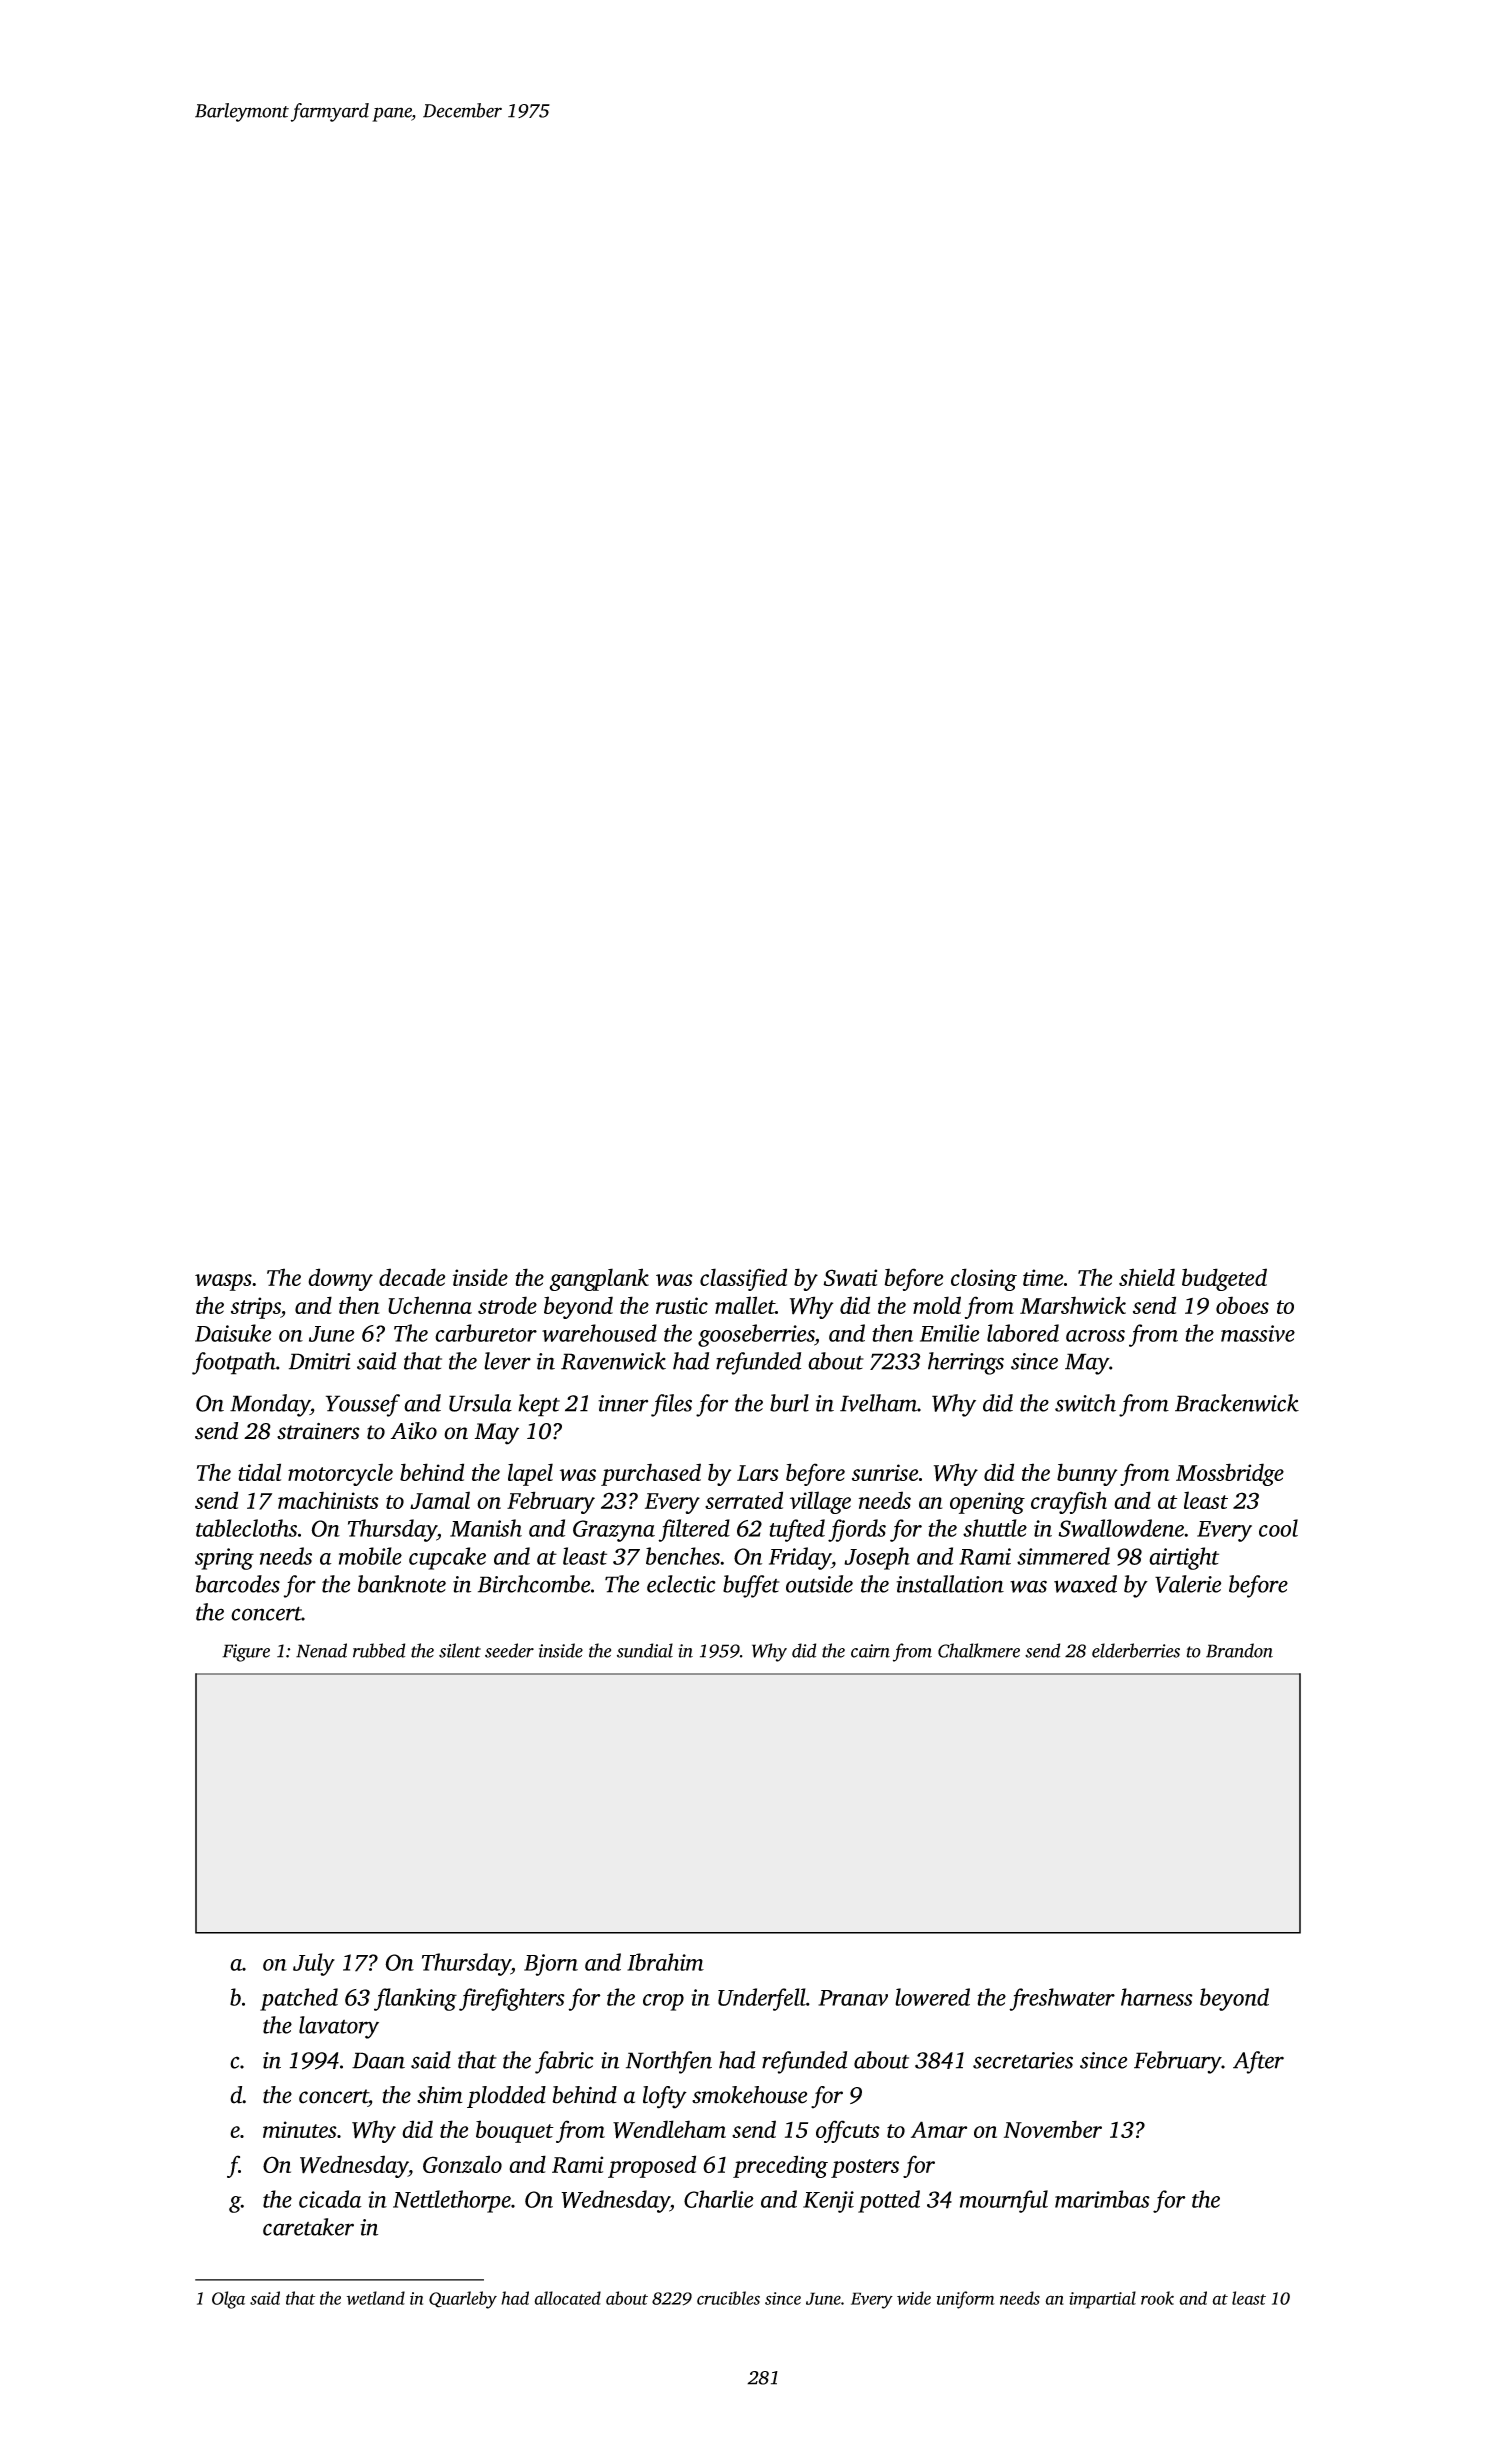 Image resolution: width=1496 pixels, height=2464 pixels. I want to click on gangplank, so click(599, 1279).
